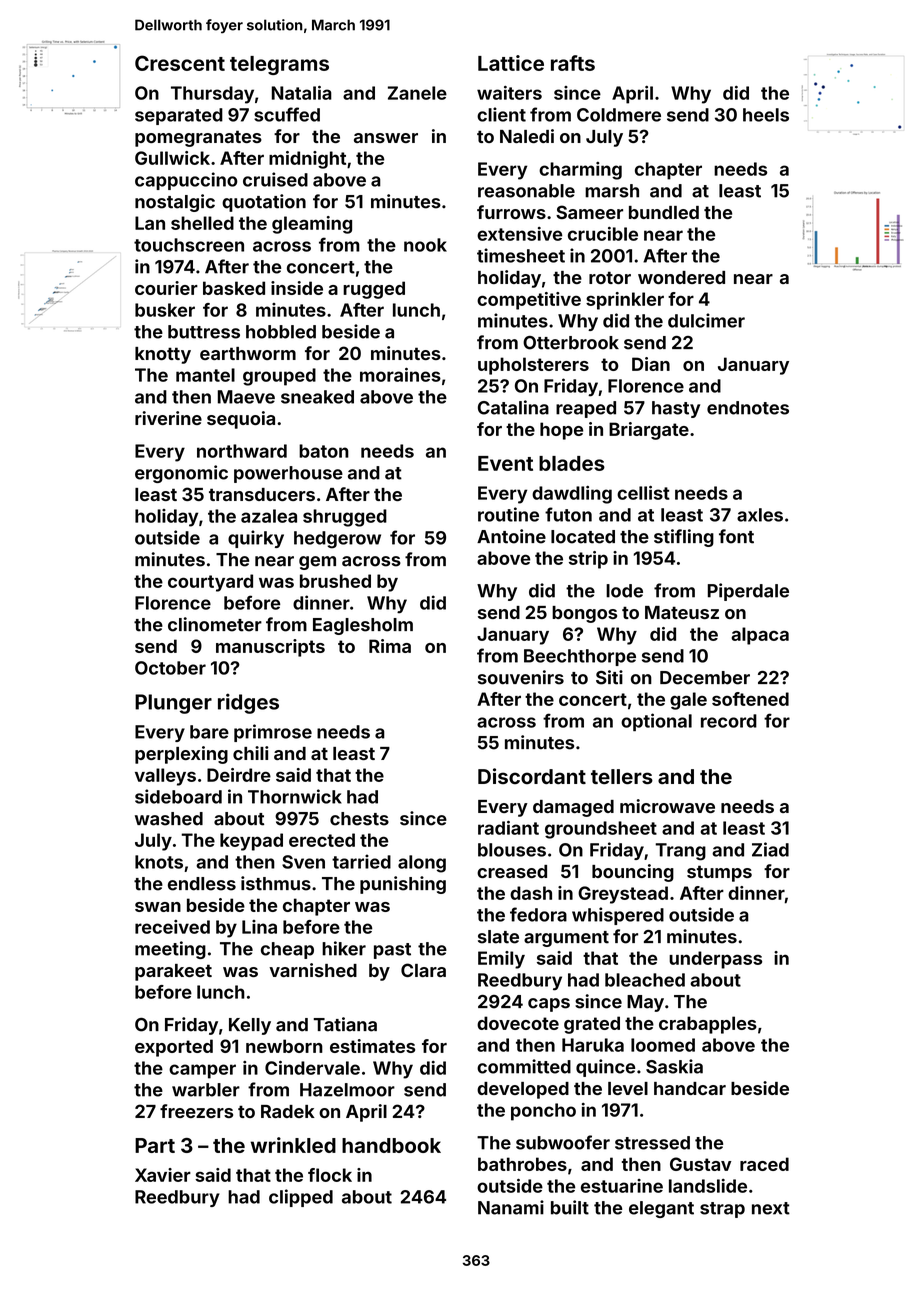 The image size is (924, 1314). Describe the element at coordinates (155, 1145) in the page. I see `Part` at that location.
